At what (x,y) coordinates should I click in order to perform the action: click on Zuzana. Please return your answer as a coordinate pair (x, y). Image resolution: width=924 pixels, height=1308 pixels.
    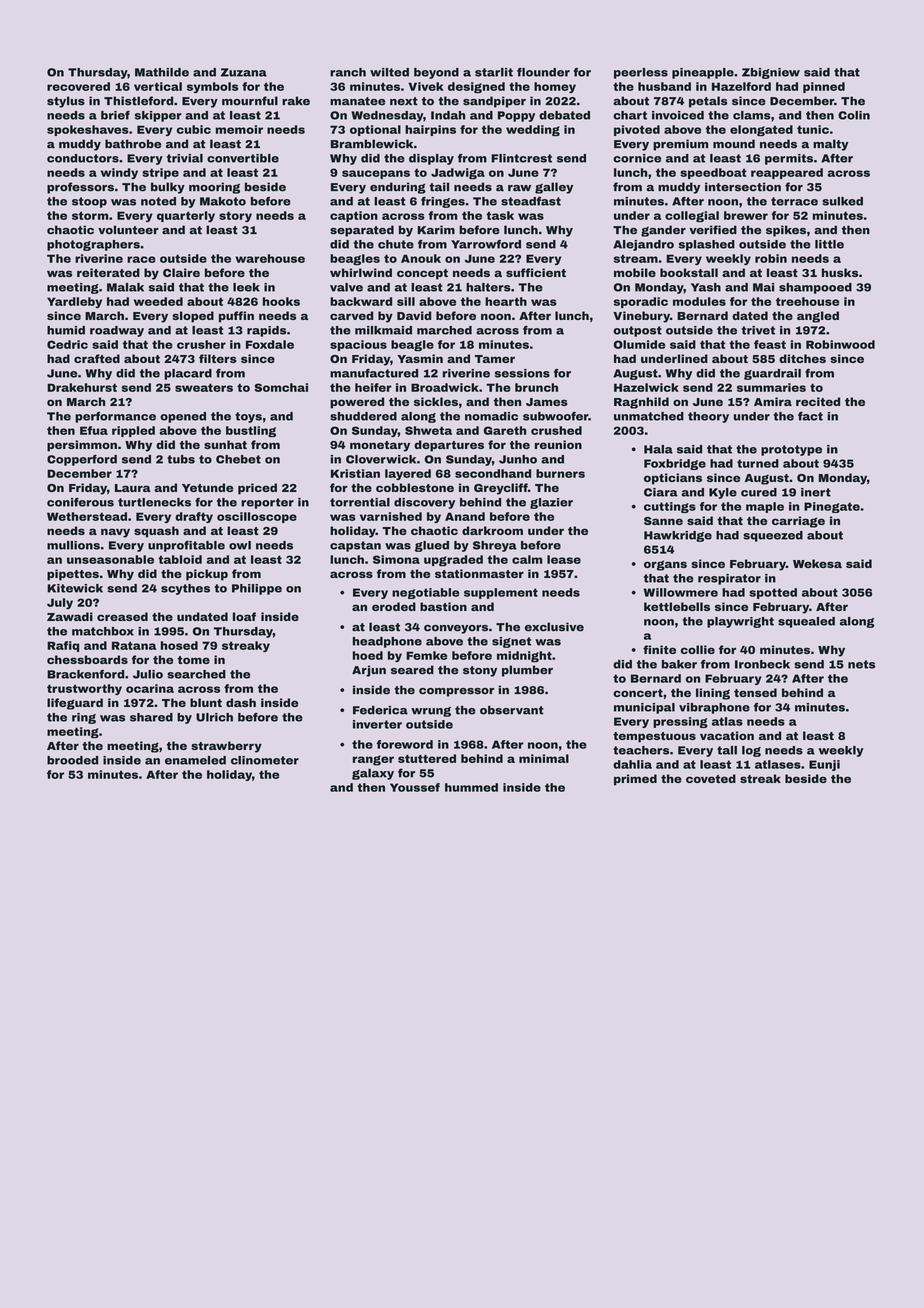
    Looking at the image, I should click on (244, 72).
